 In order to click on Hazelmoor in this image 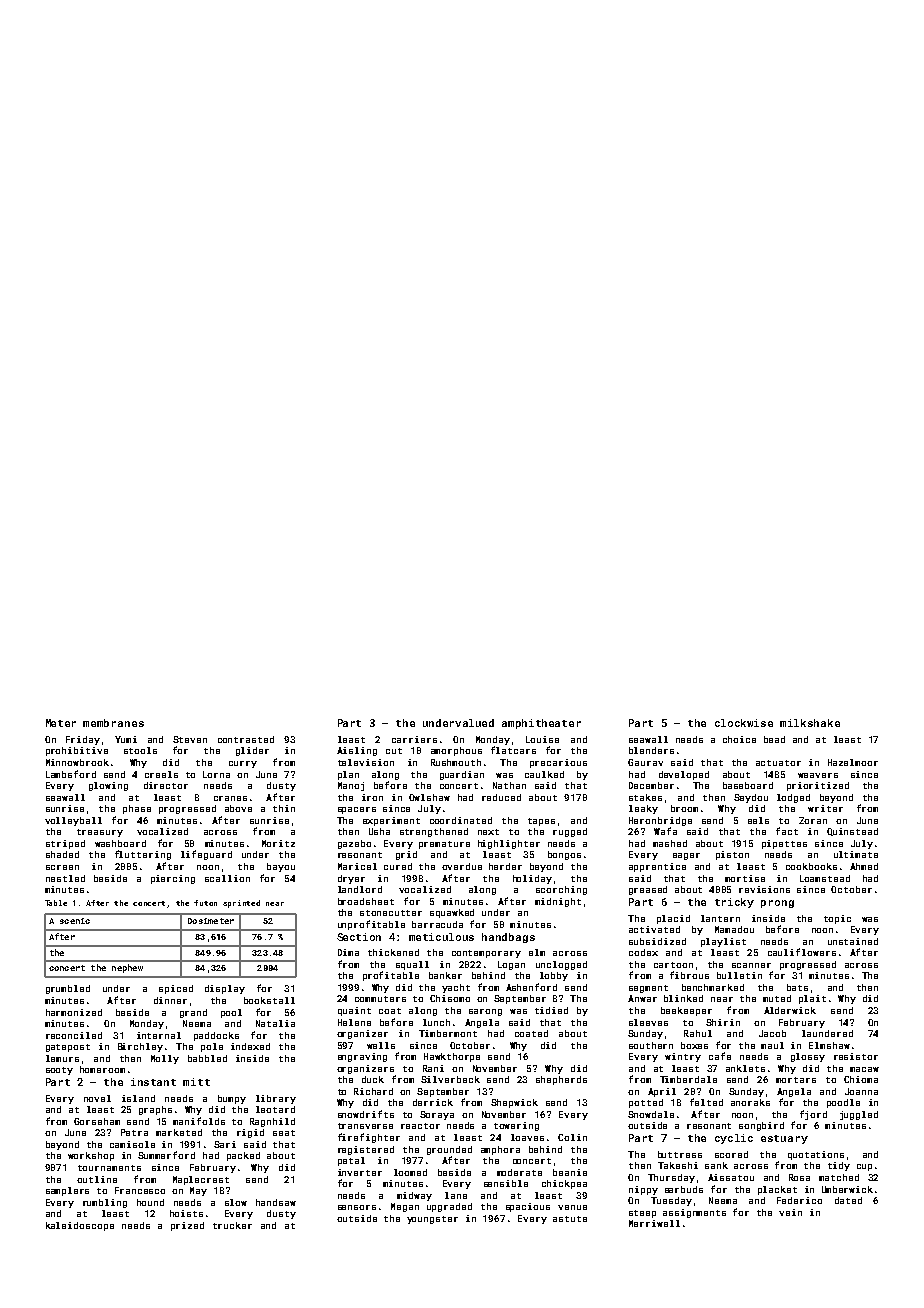, I will do `click(853, 762)`.
